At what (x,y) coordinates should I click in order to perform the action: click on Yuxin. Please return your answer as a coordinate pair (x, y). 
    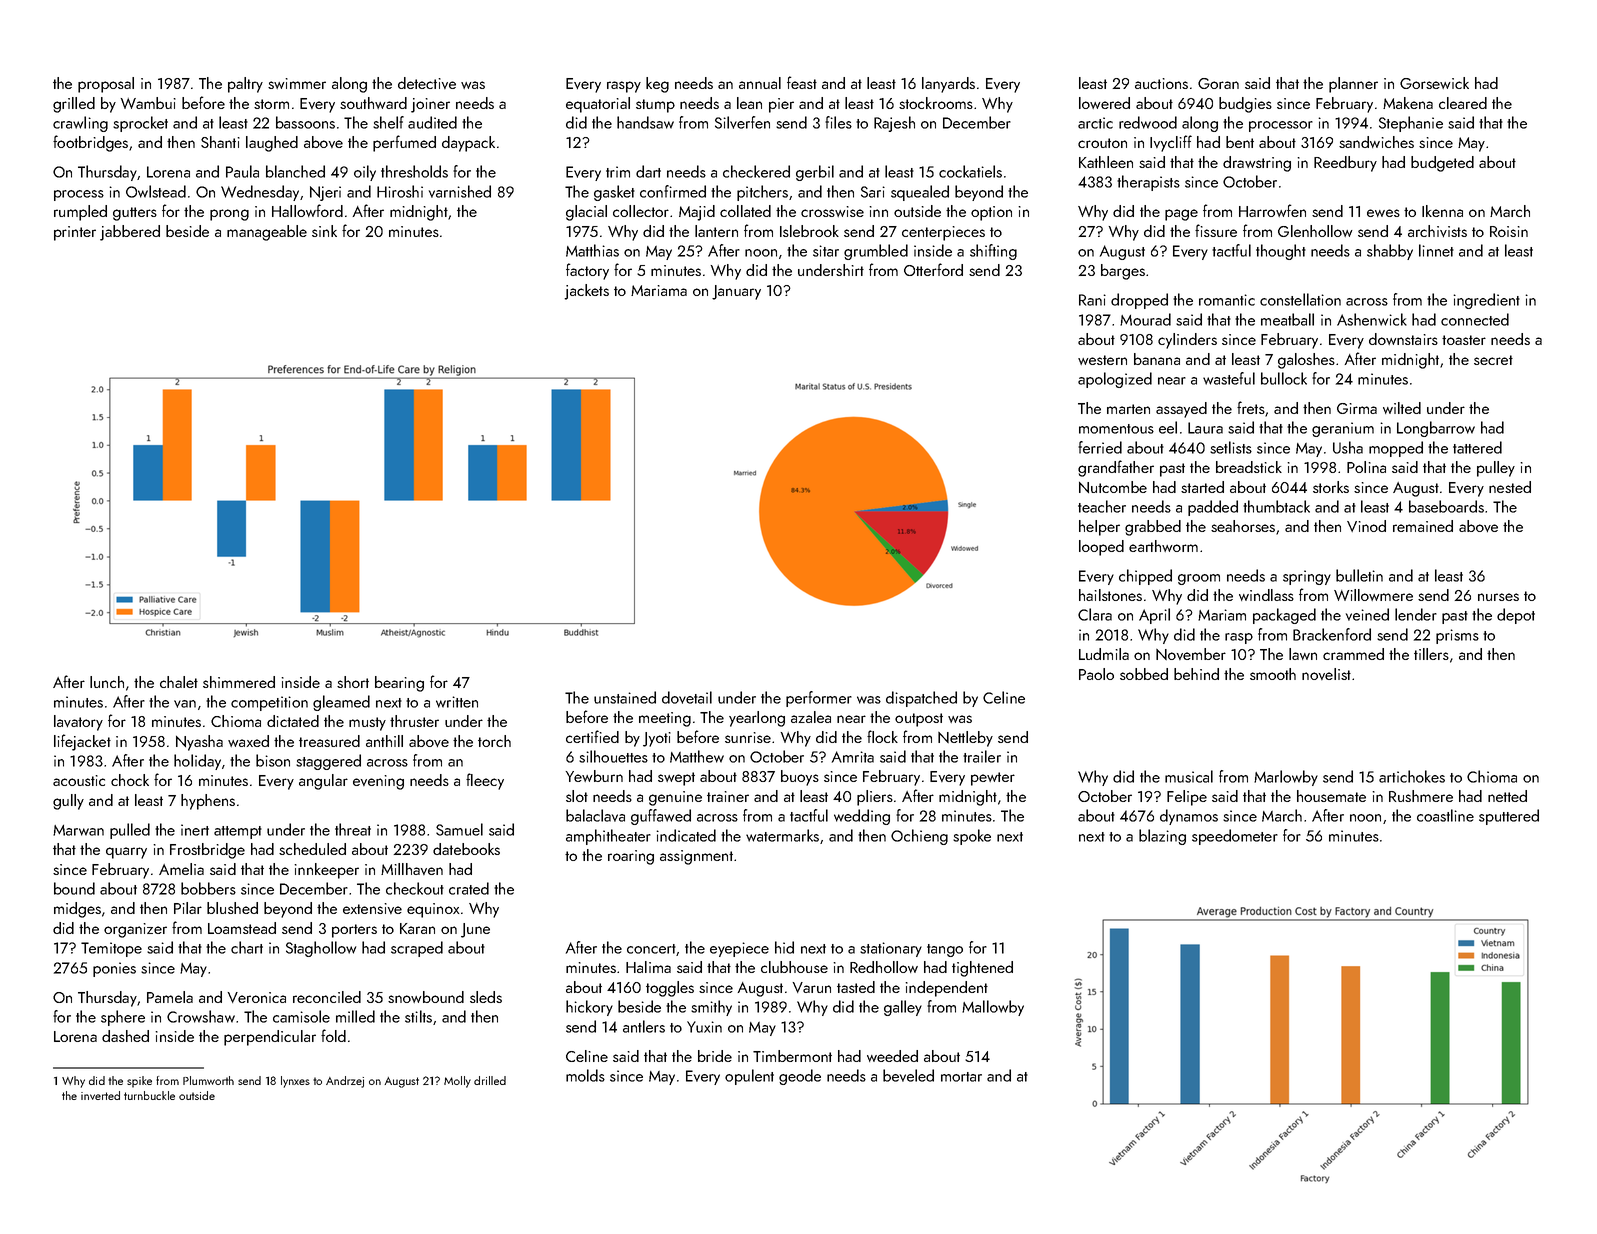
    Looking at the image, I should click on (704, 1027).
